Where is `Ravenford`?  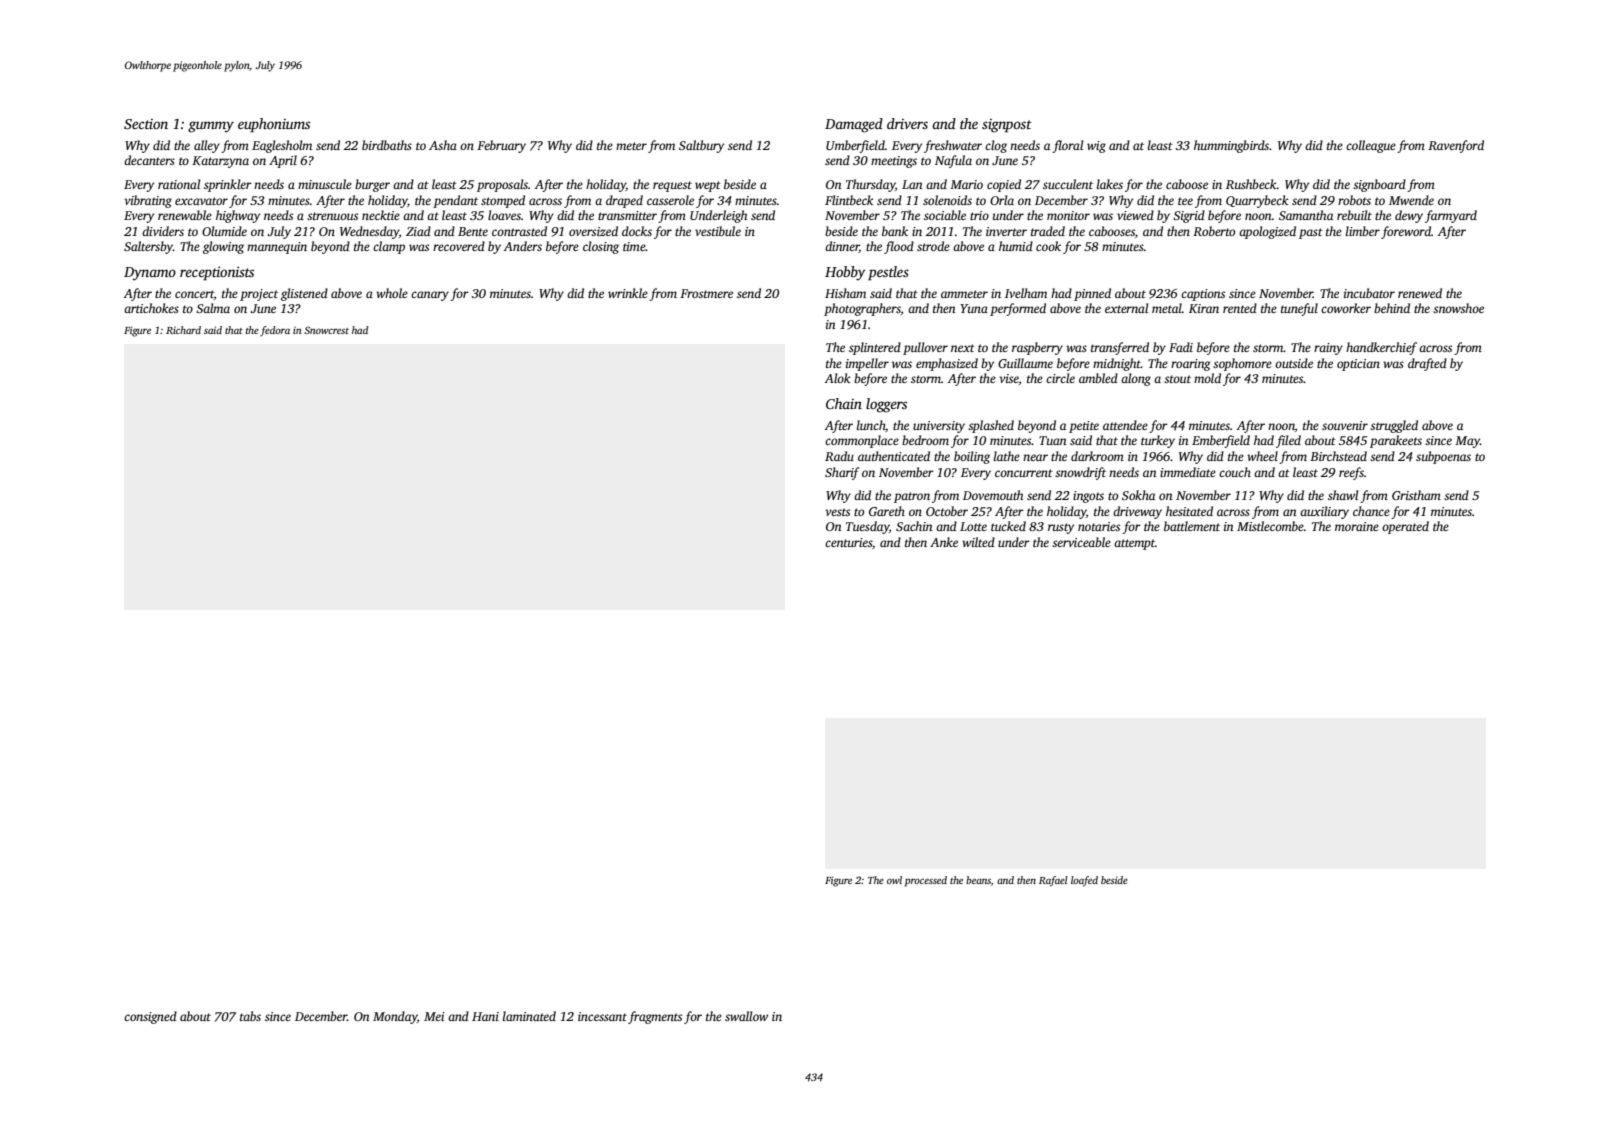
Ravenford is located at coordinates (1456, 146).
